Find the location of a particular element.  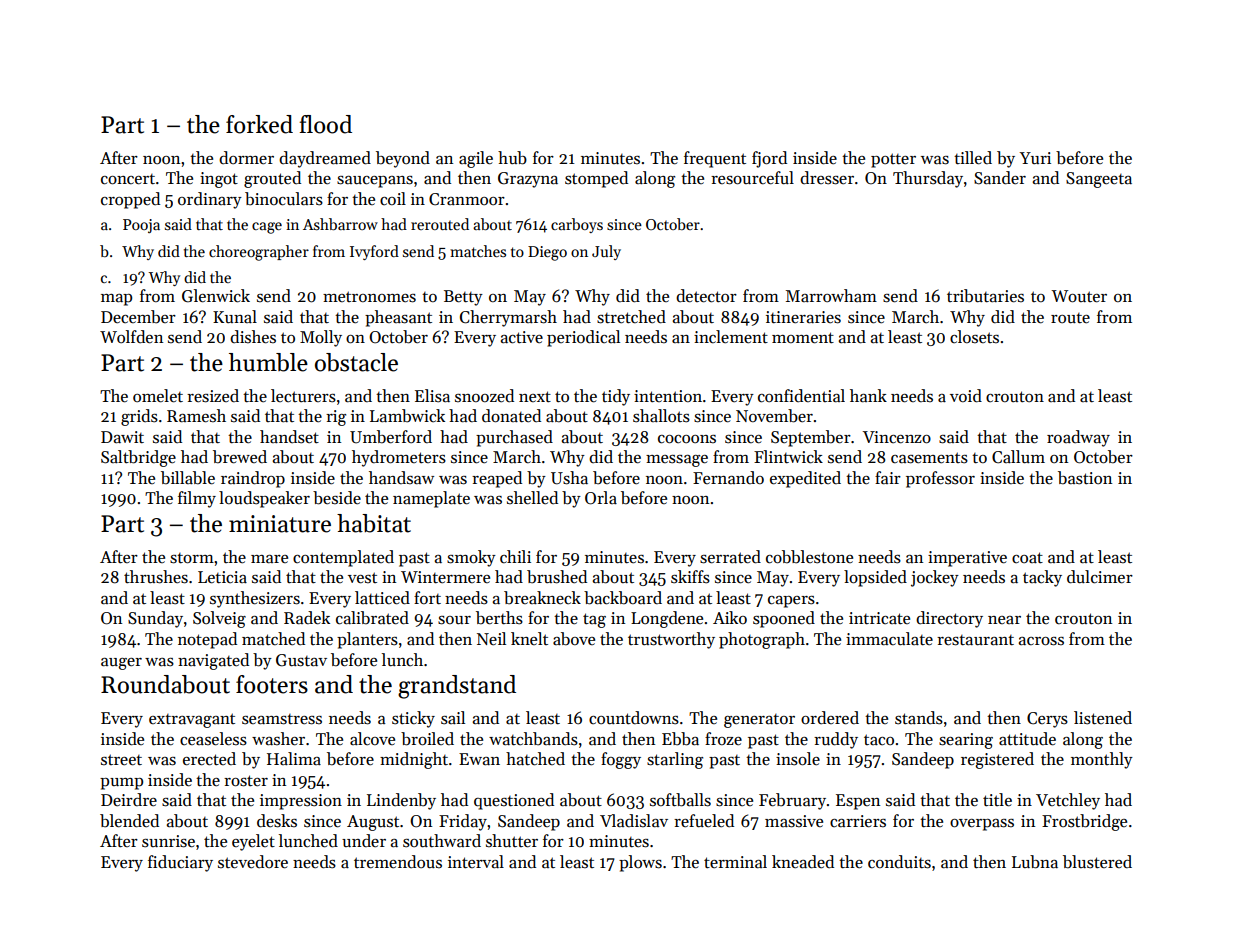

flood is located at coordinates (326, 124).
